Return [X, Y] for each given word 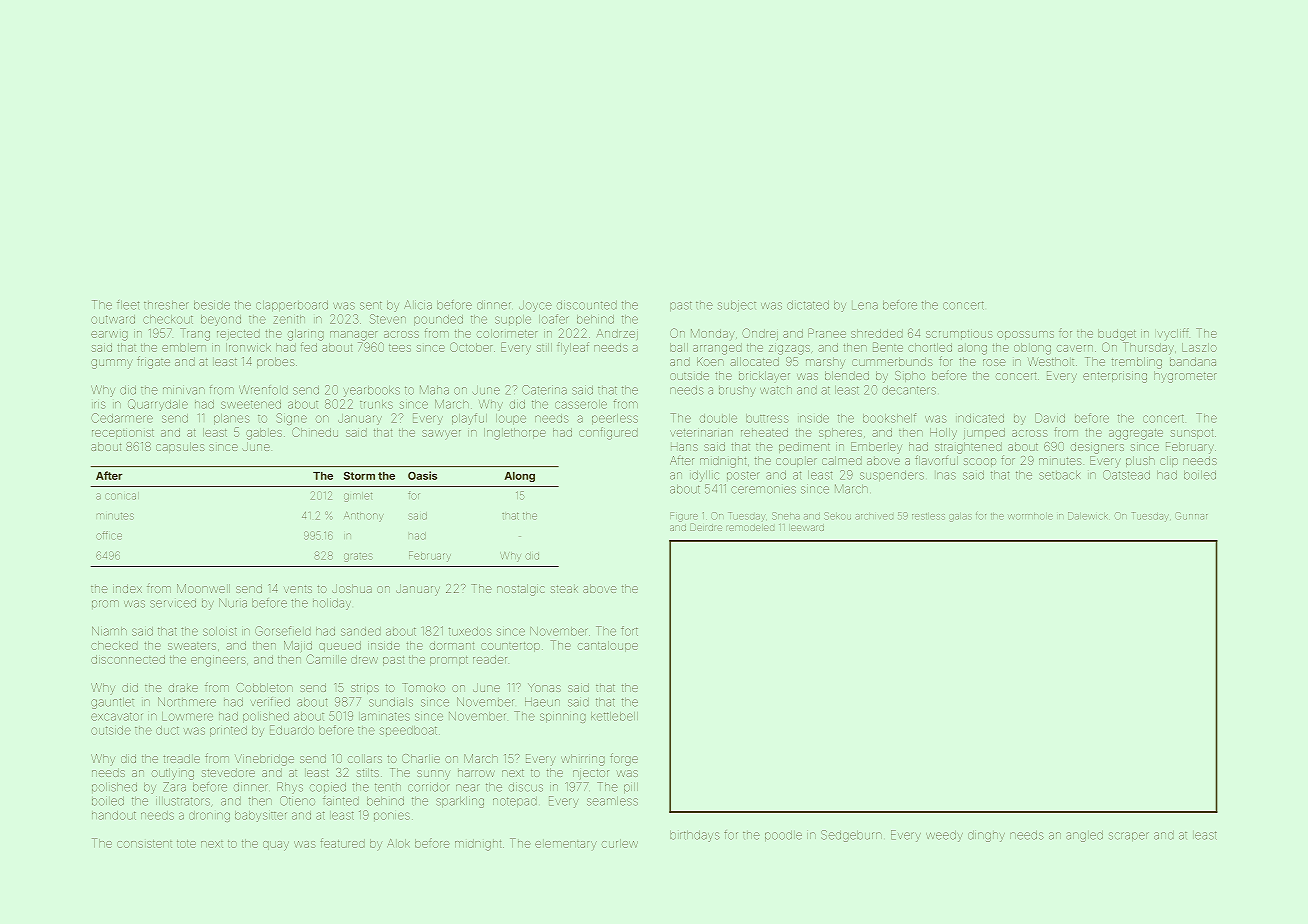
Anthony [363, 516]
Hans [684, 447]
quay [276, 846]
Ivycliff [1173, 333]
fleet [128, 305]
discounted [587, 305]
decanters [909, 390]
